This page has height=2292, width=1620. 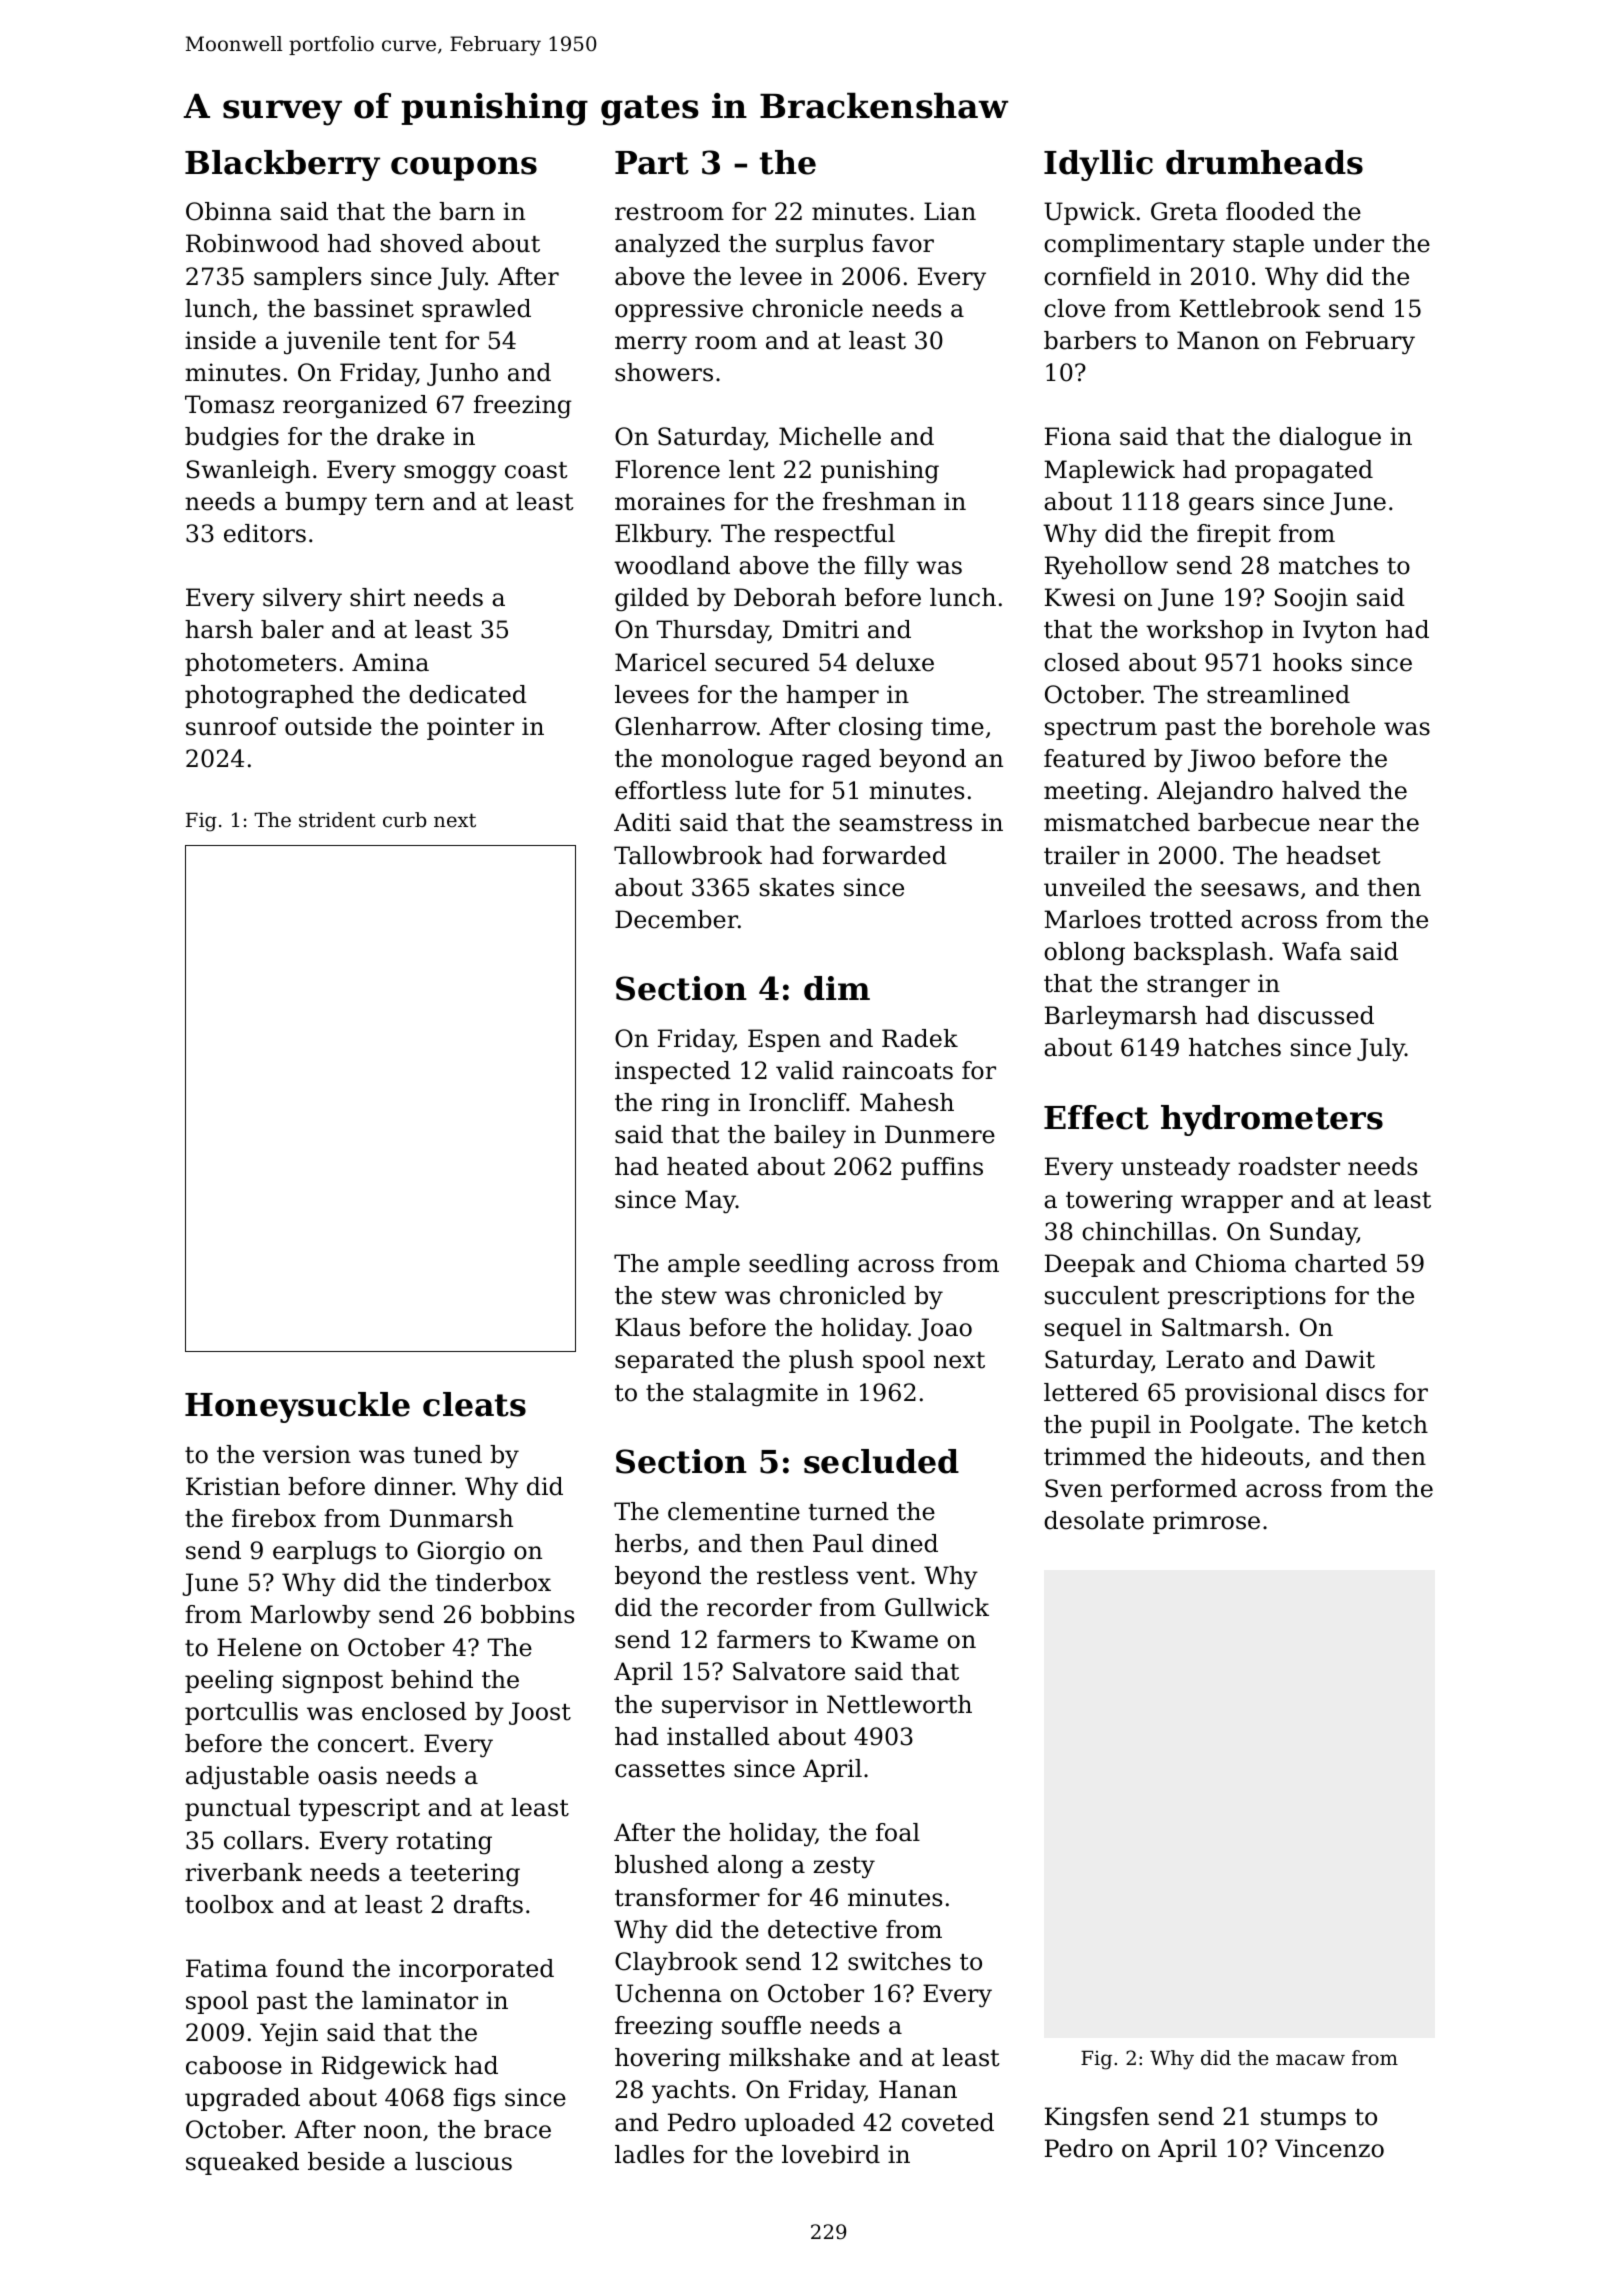 What do you see at coordinates (1097, 2119) in the page?
I see `Kingsfen` at bounding box center [1097, 2119].
